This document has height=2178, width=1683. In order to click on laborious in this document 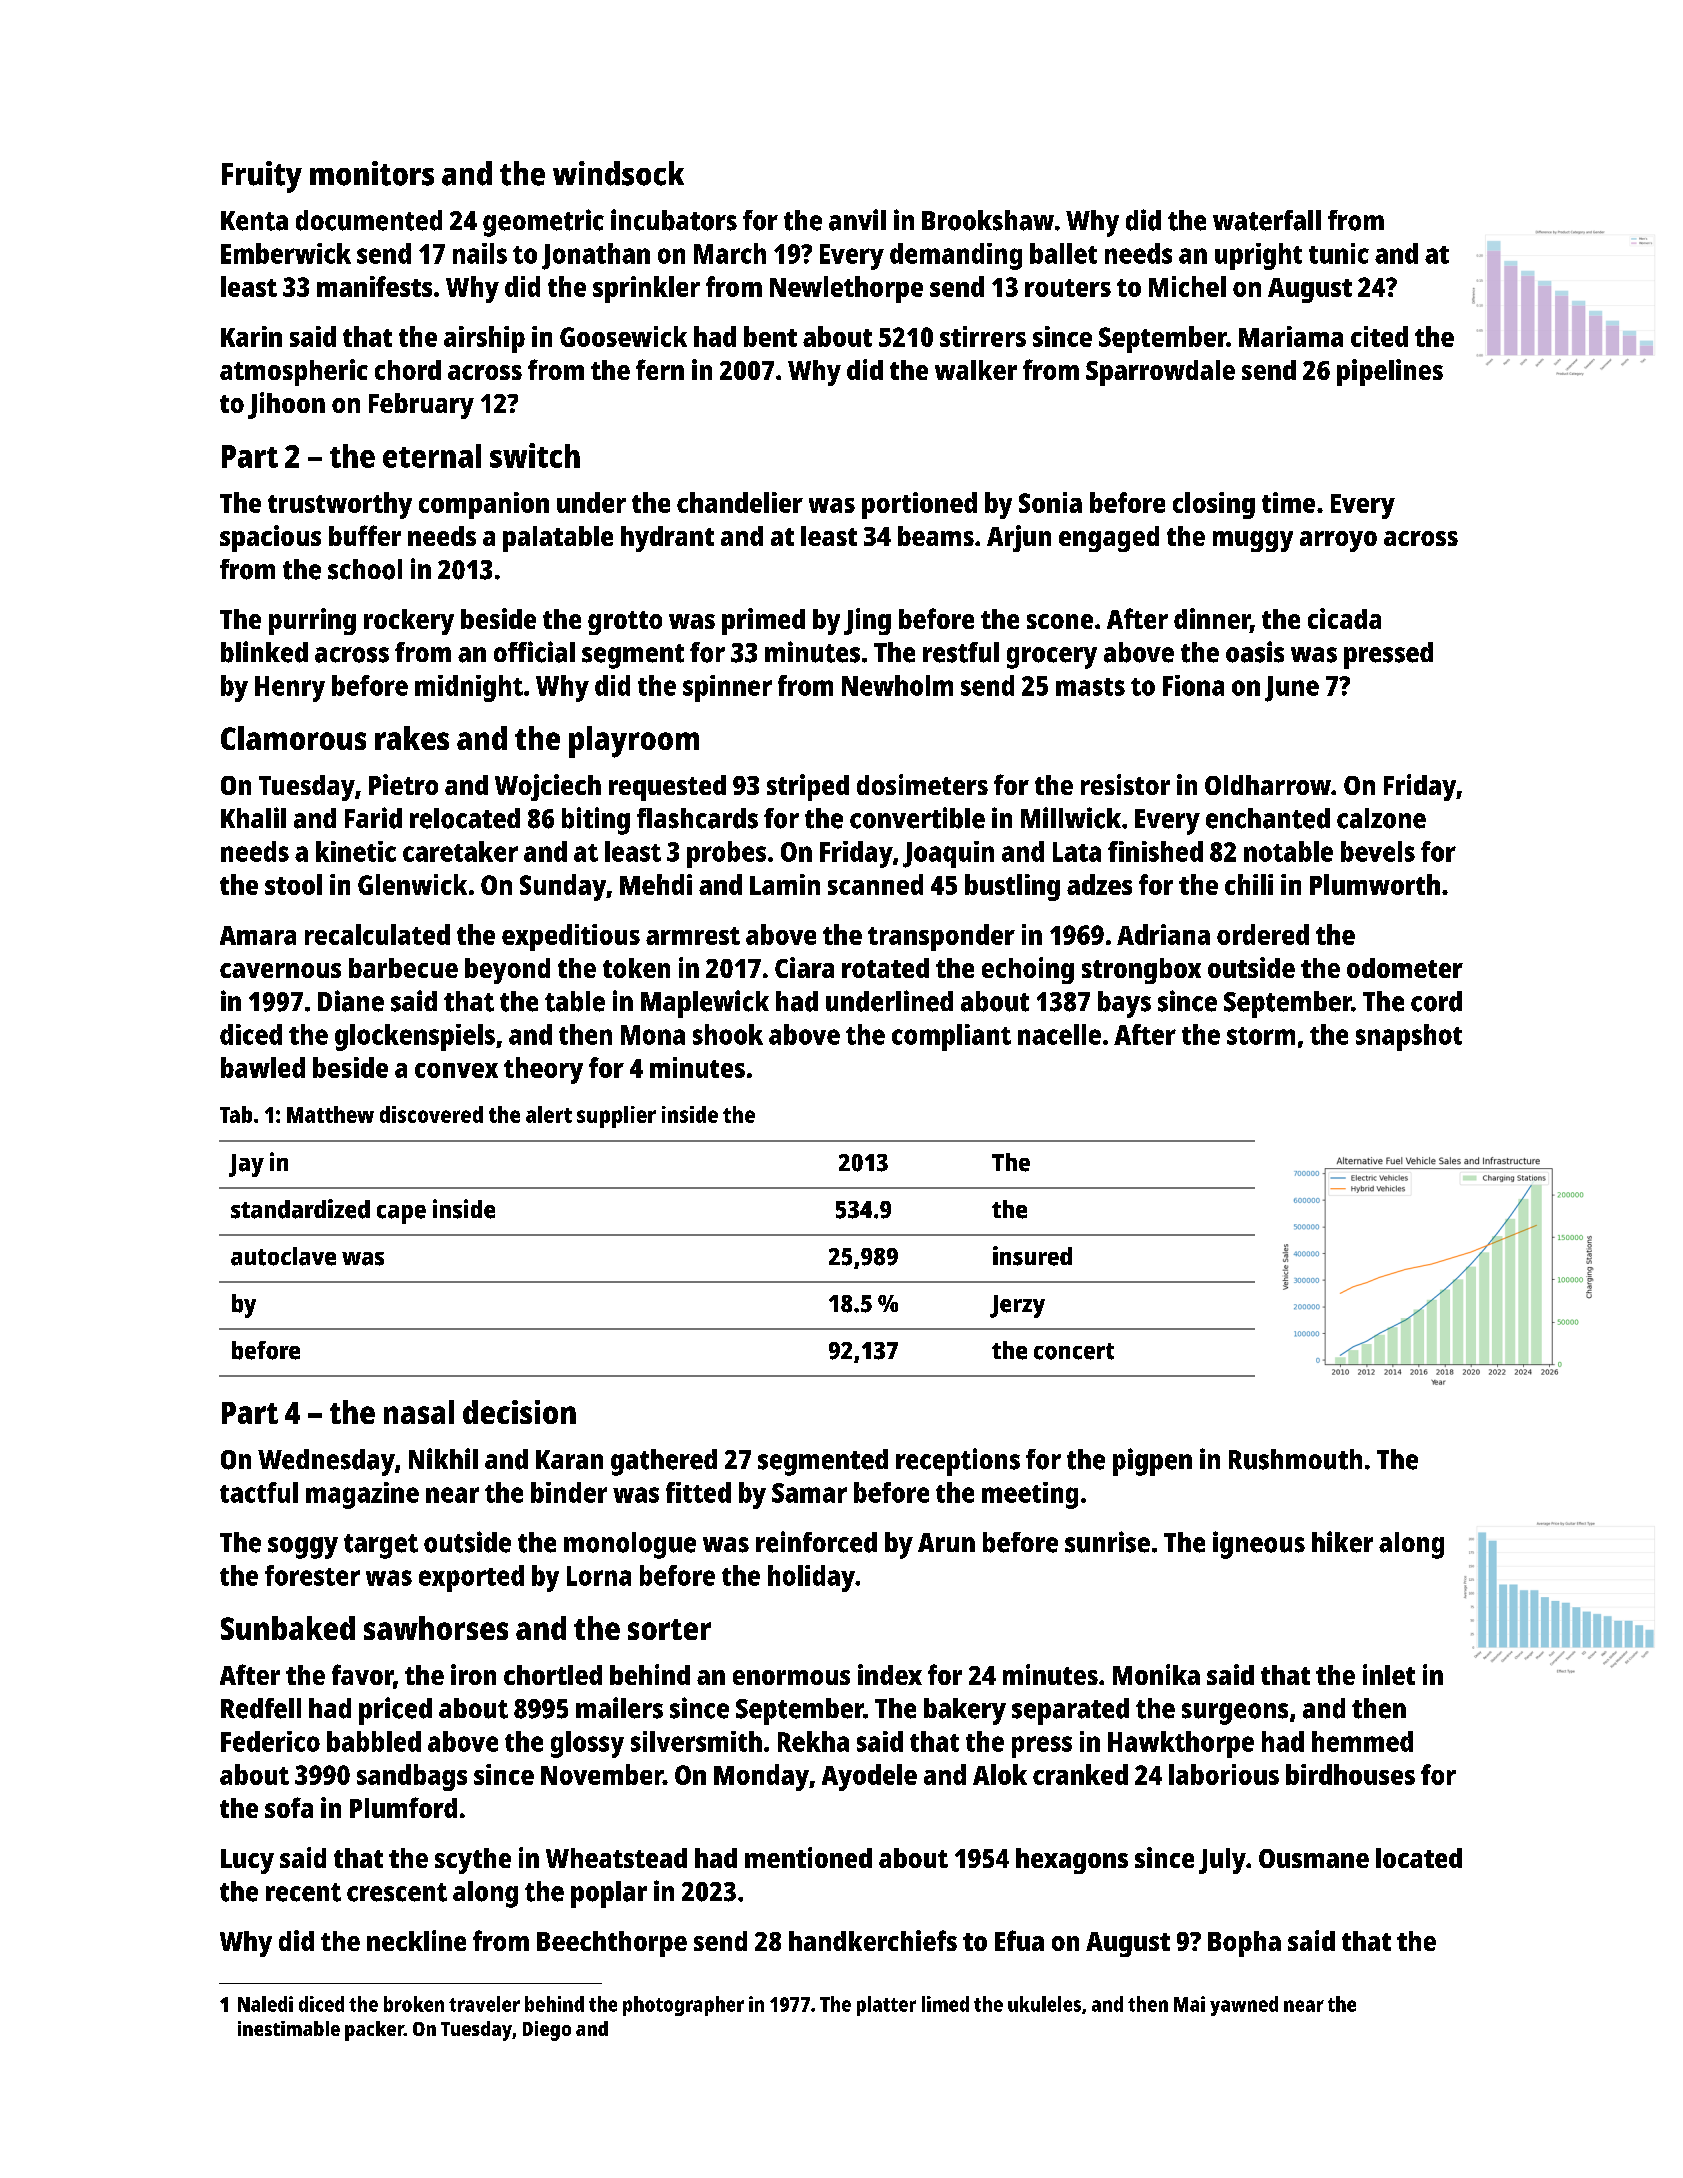, I will do `click(1224, 1774)`.
